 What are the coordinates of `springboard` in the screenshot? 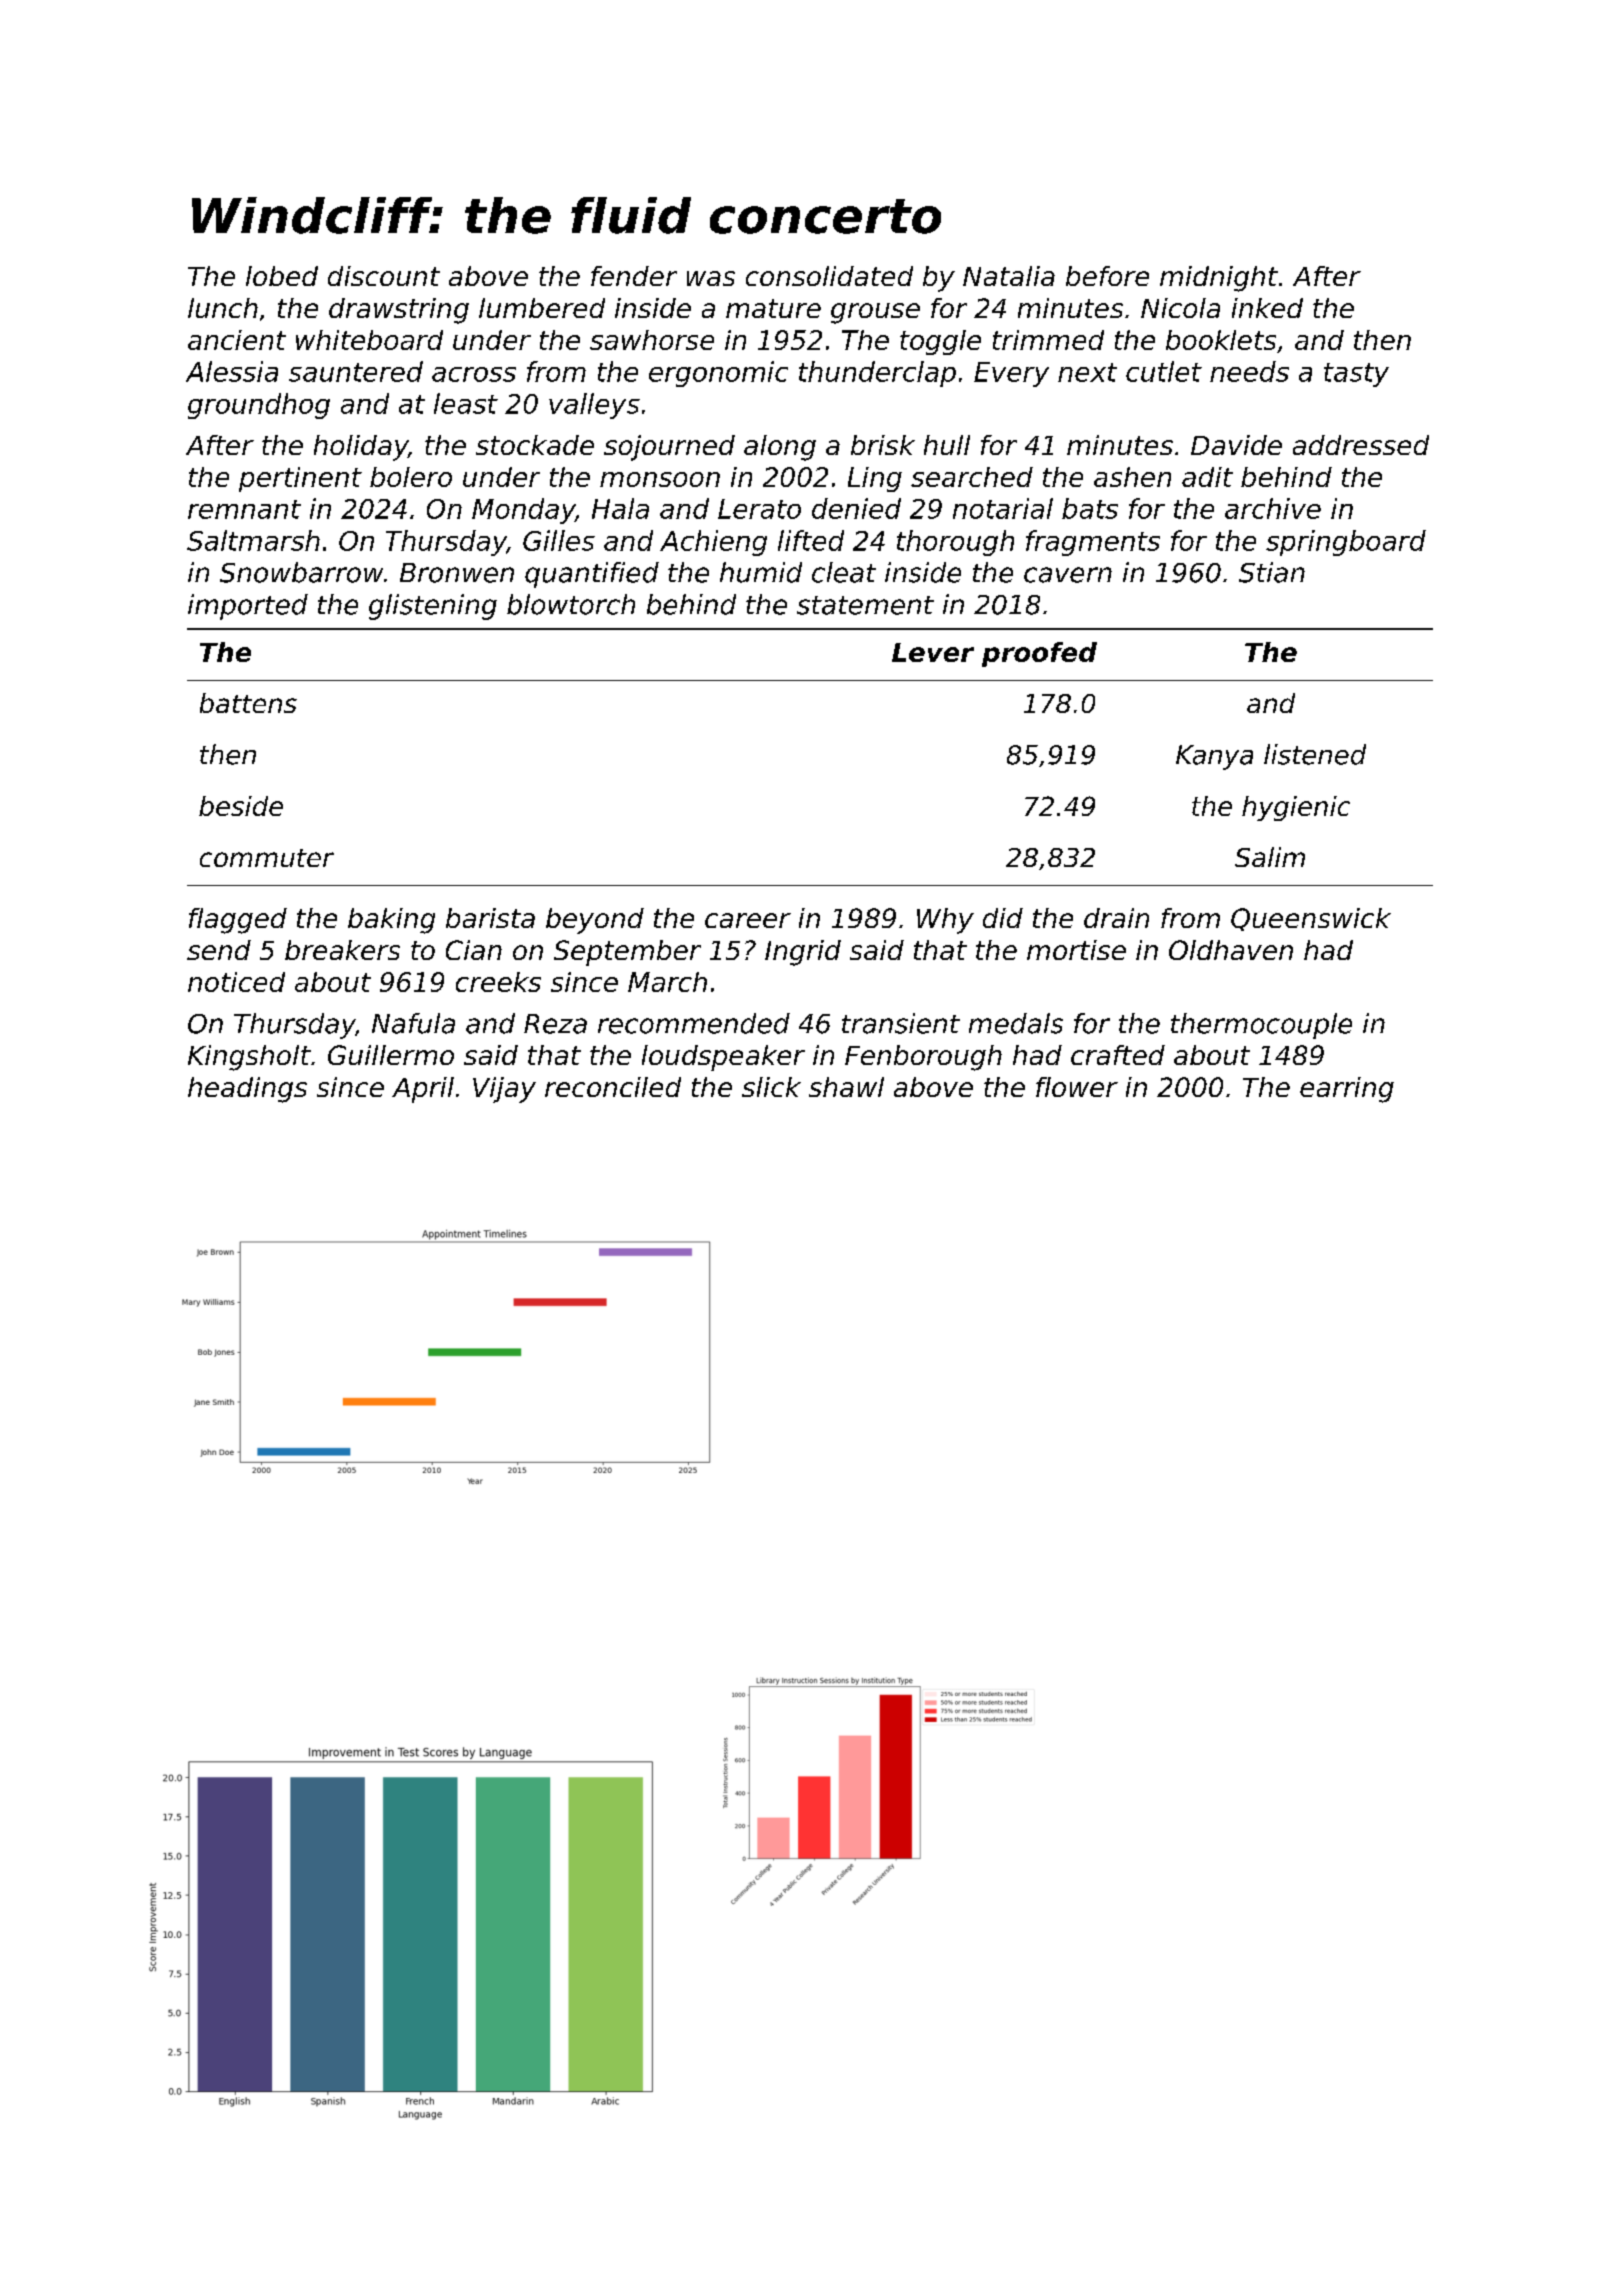 It's located at (1346, 543).
